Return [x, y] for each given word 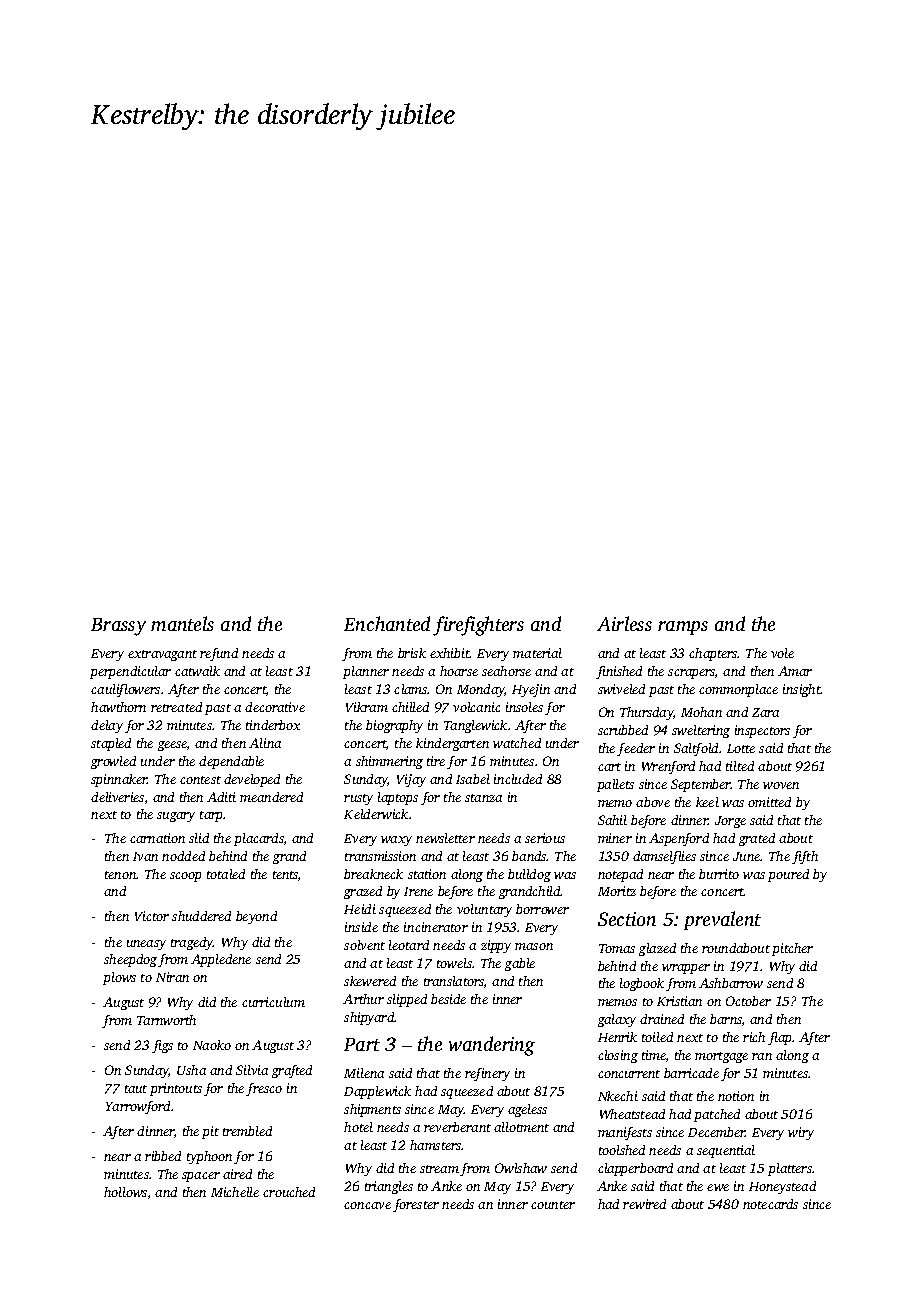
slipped [407, 1000]
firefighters [478, 626]
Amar [795, 671]
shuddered [201, 916]
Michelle [235, 1192]
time [654, 1055]
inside [361, 927]
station [427, 874]
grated [757, 839]
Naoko [212, 1045]
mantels [182, 623]
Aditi [221, 797]
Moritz [617, 891]
